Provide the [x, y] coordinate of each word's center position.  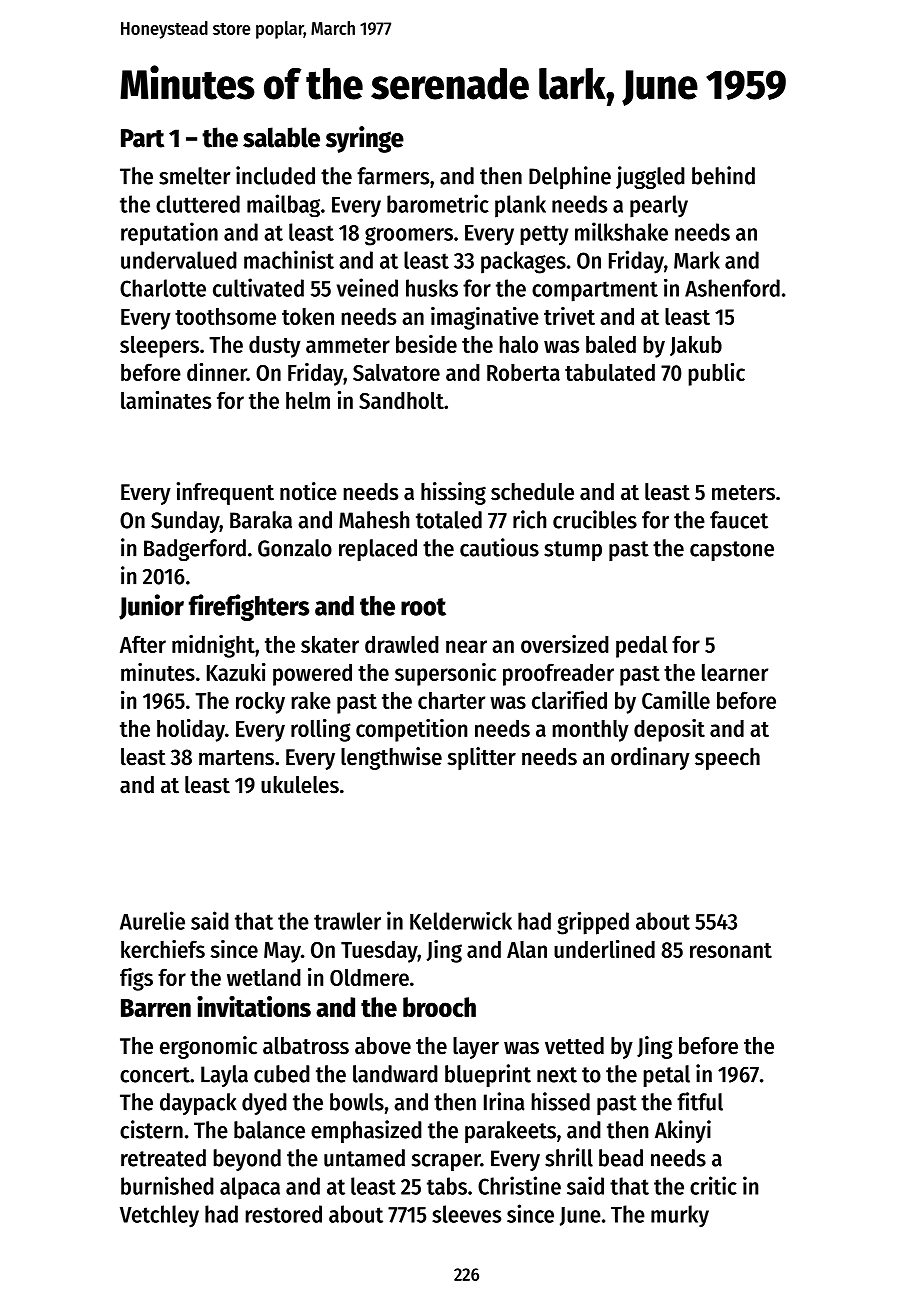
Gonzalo [295, 548]
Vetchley [159, 1216]
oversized [565, 644]
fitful [700, 1101]
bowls [357, 1102]
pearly [659, 206]
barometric [438, 203]
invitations [254, 1006]
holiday [191, 730]
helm [308, 400]
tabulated [610, 372]
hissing [453, 493]
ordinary [650, 758]
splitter [482, 758]
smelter [194, 176]
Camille [676, 700]
